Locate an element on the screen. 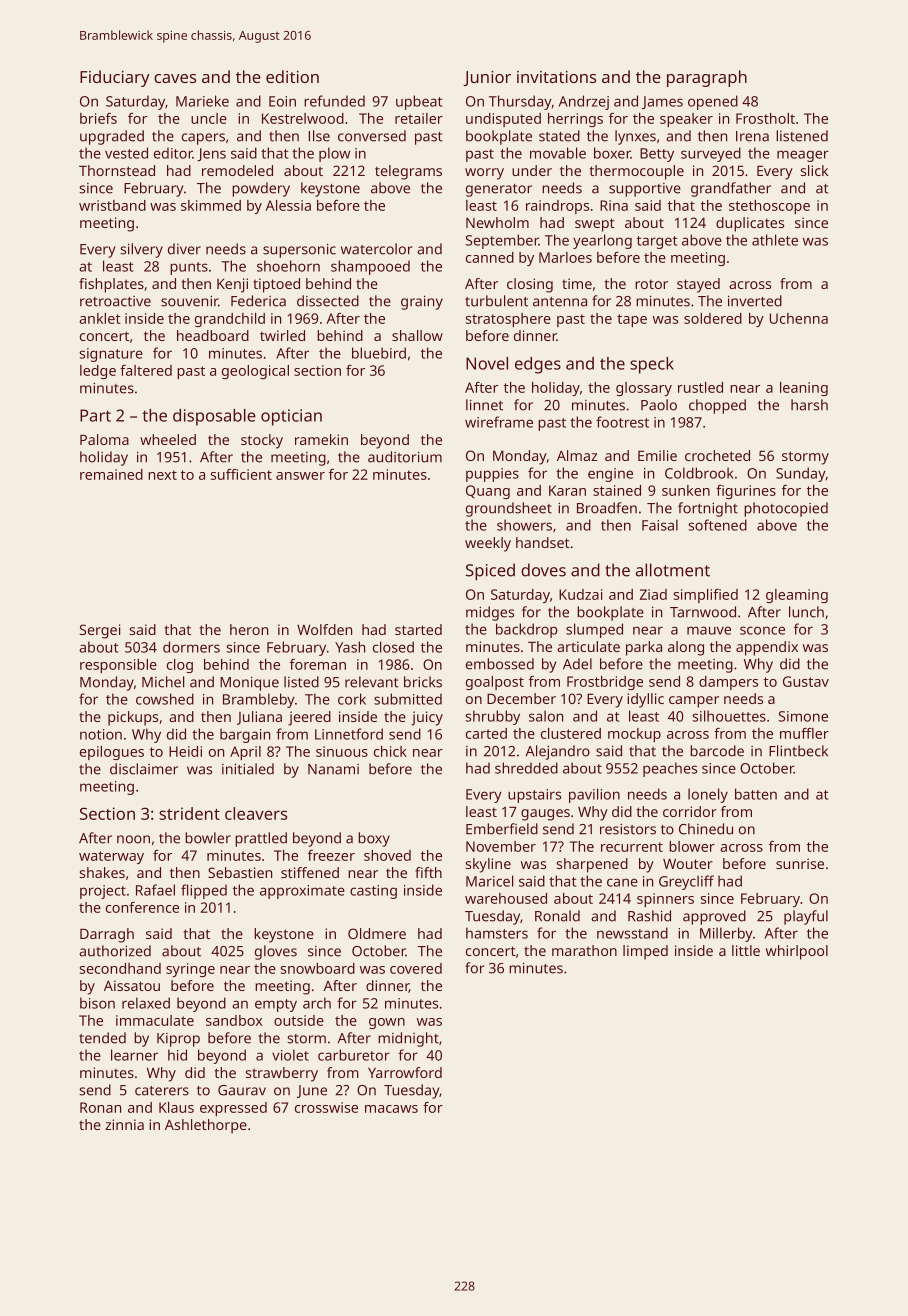 The image size is (908, 1316). Ashlethorpe is located at coordinates (206, 1126).
